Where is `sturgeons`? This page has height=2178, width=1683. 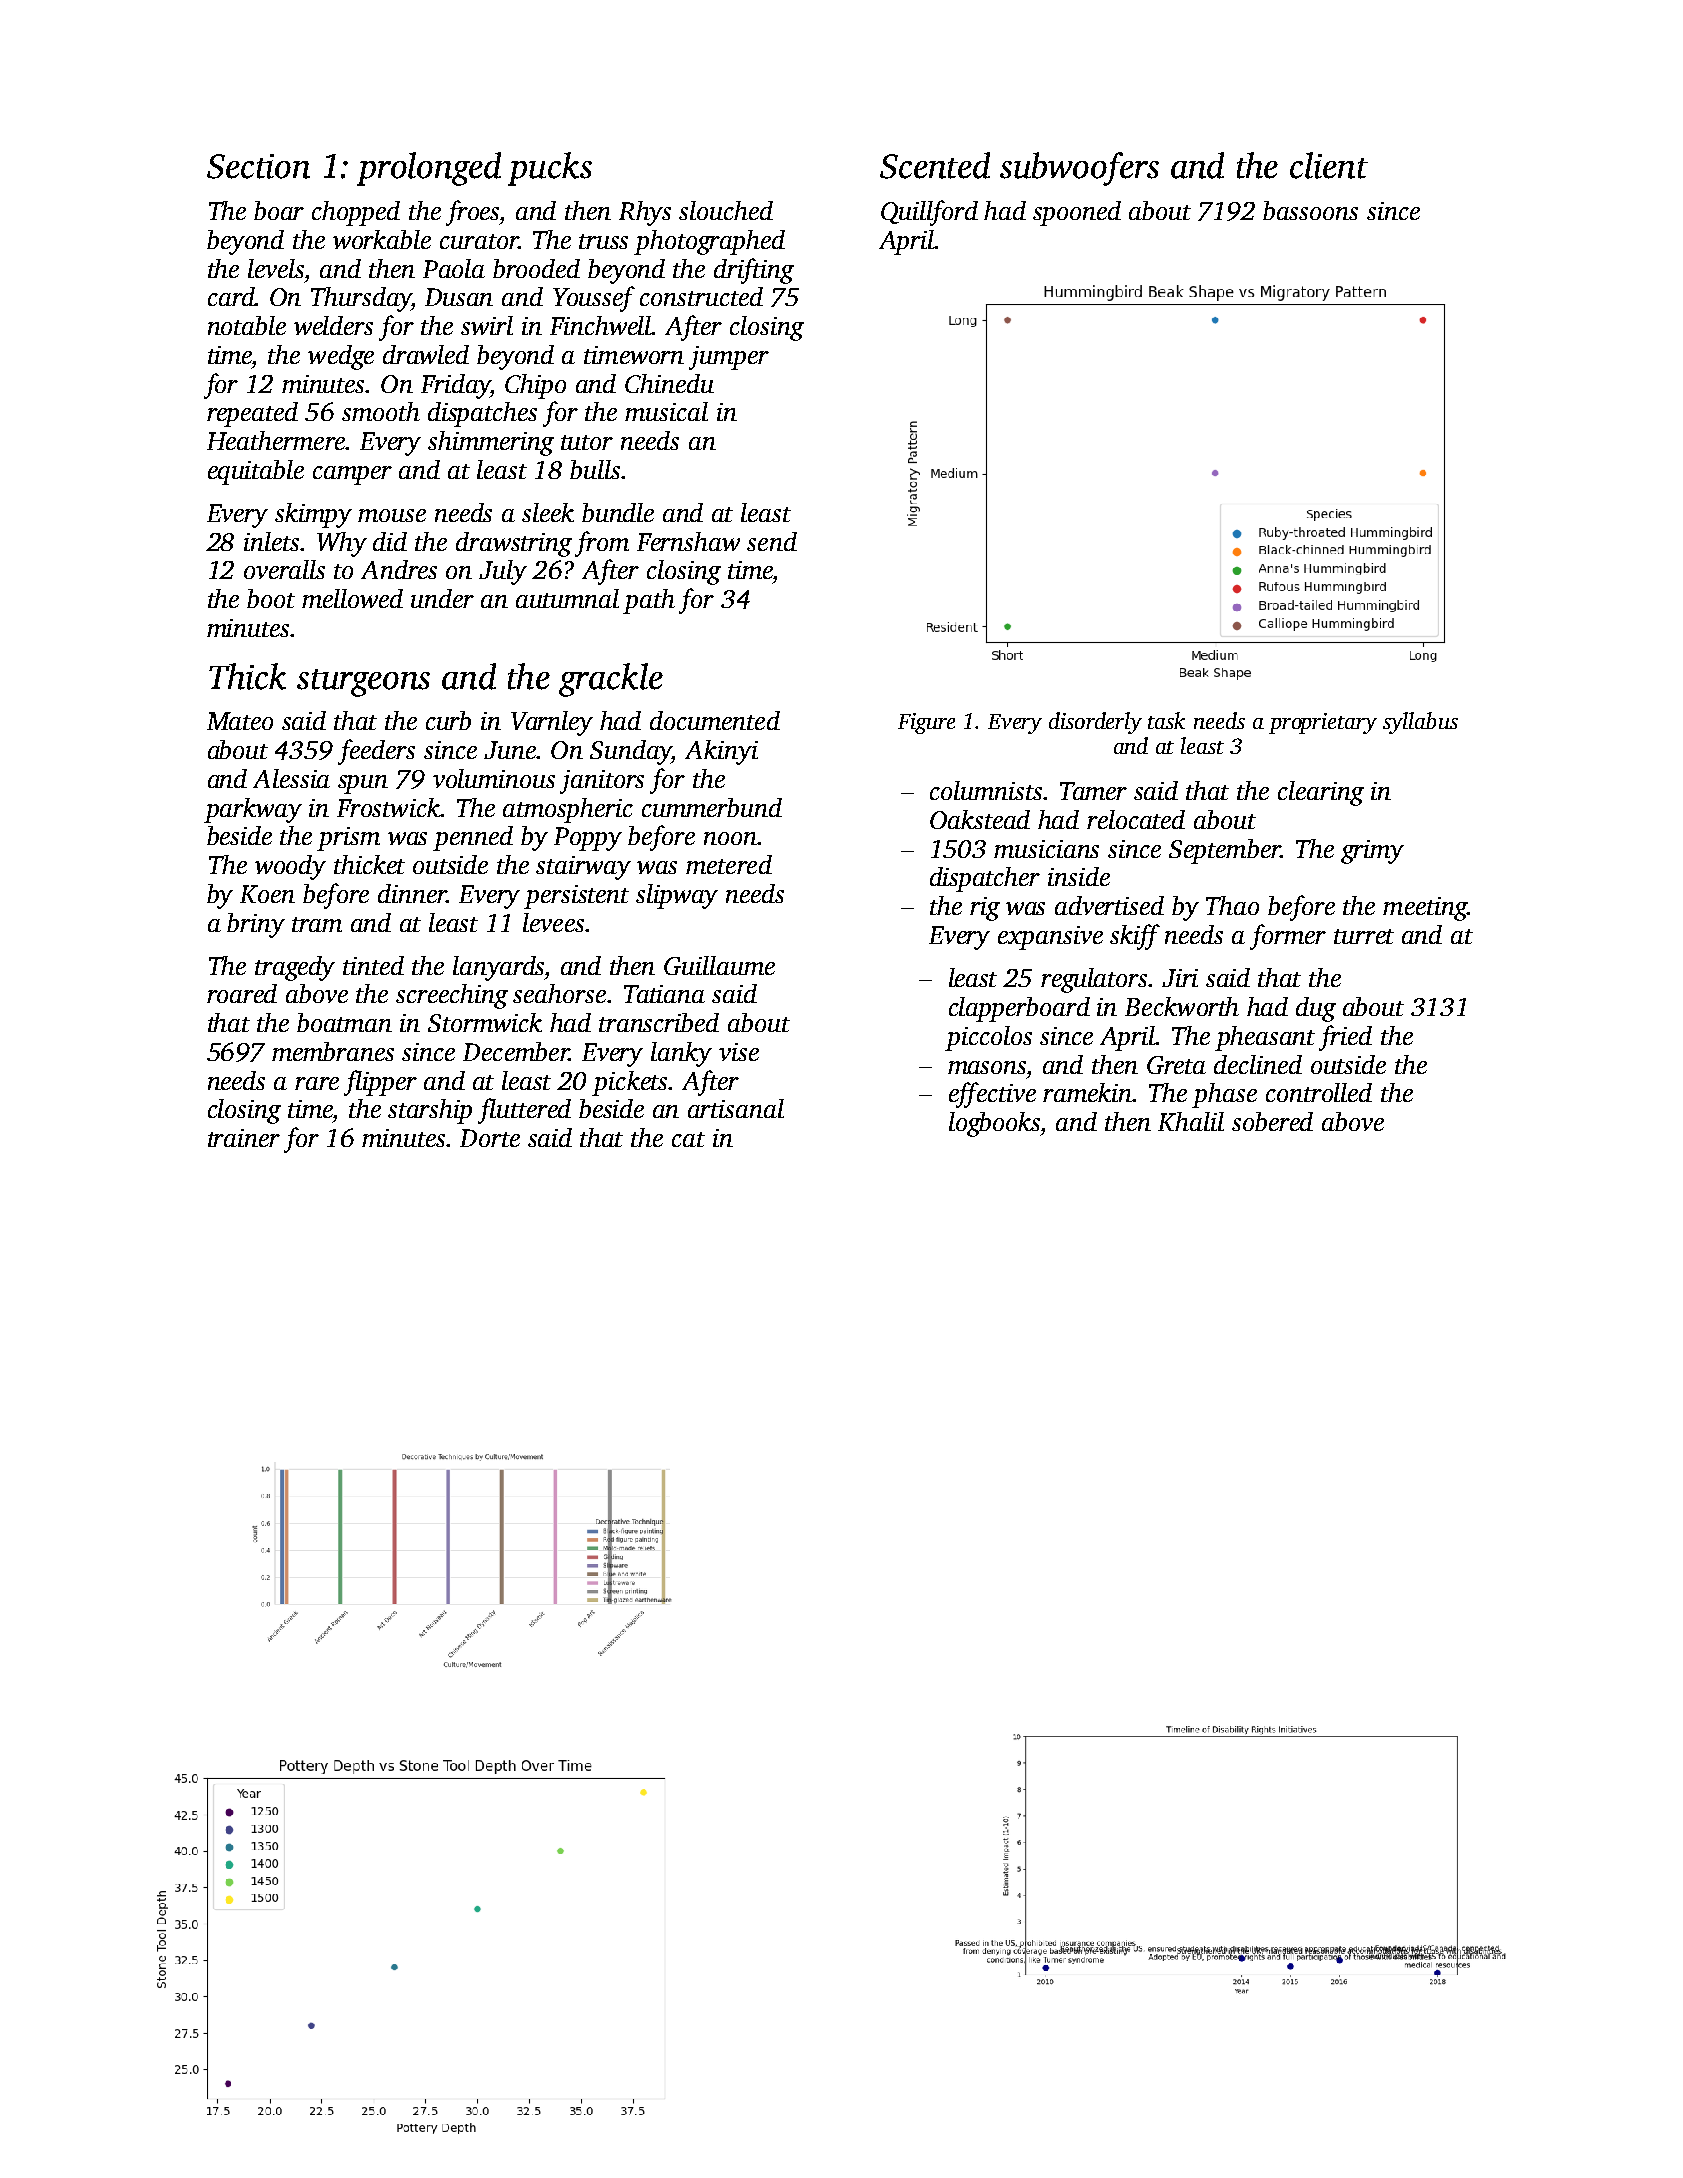 sturgeons is located at coordinates (363, 683).
